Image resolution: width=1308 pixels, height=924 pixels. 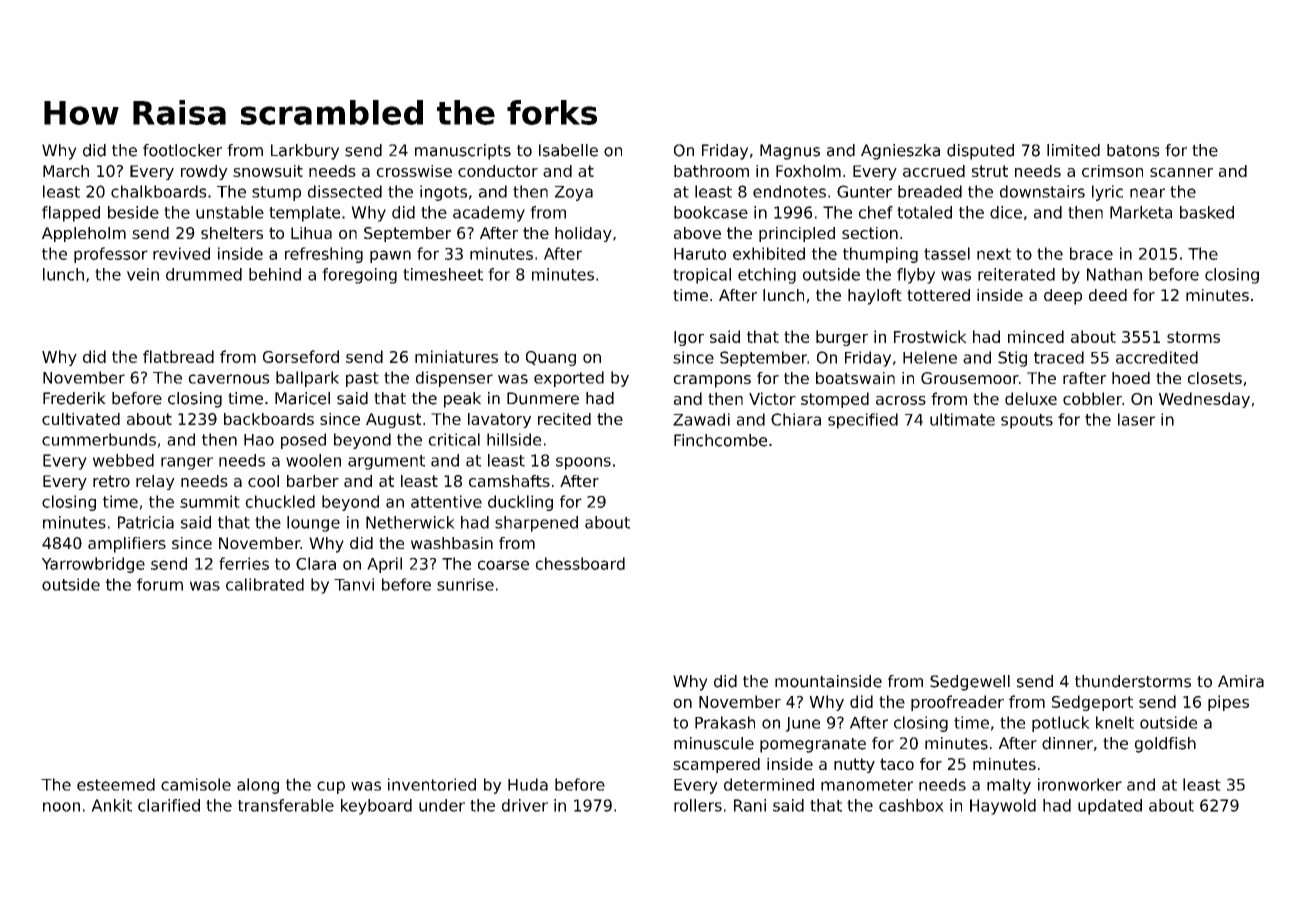 What do you see at coordinates (750, 805) in the screenshot?
I see `Rani` at bounding box center [750, 805].
